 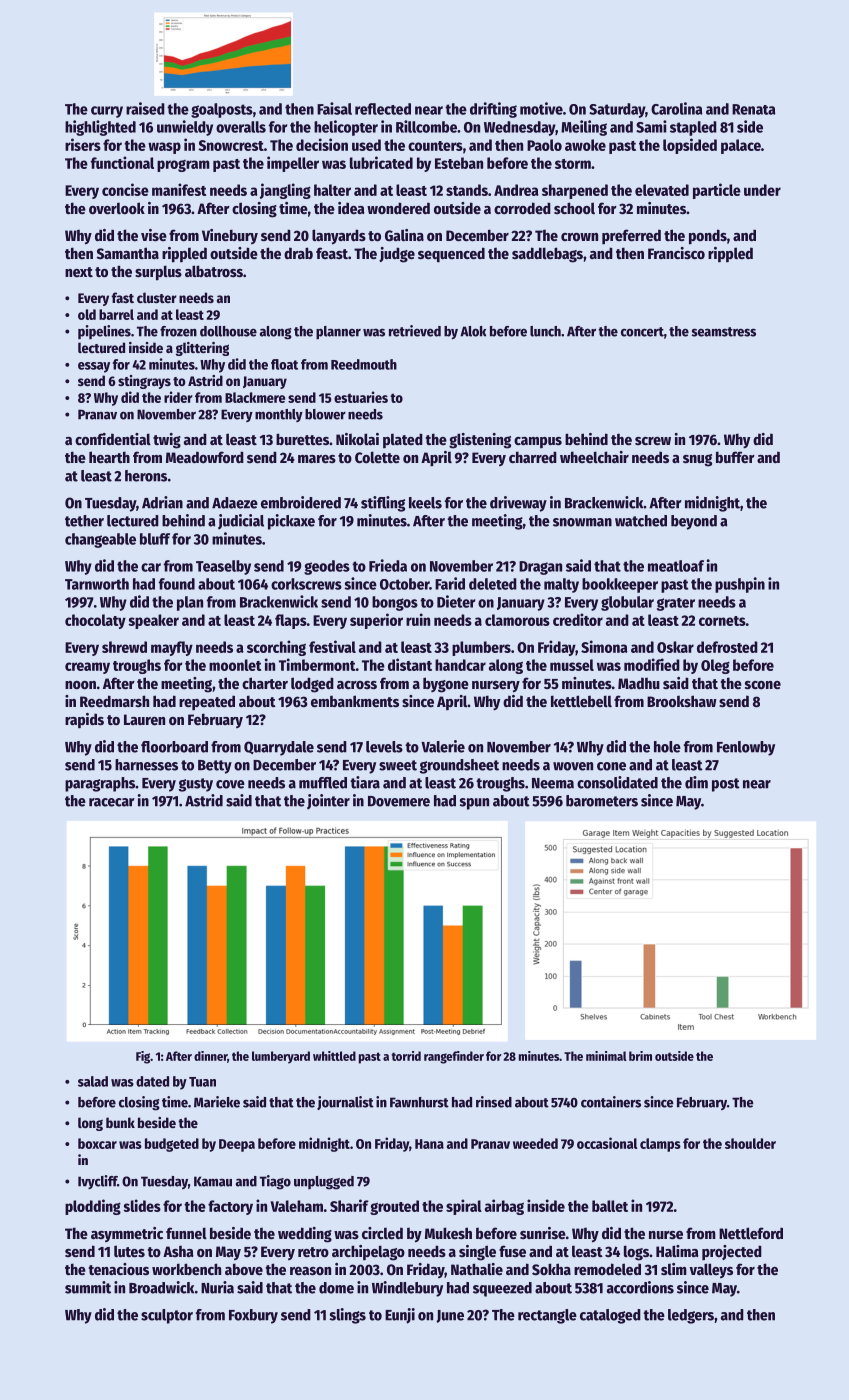 What do you see at coordinates (425, 503) in the screenshot?
I see `keels` at bounding box center [425, 503].
